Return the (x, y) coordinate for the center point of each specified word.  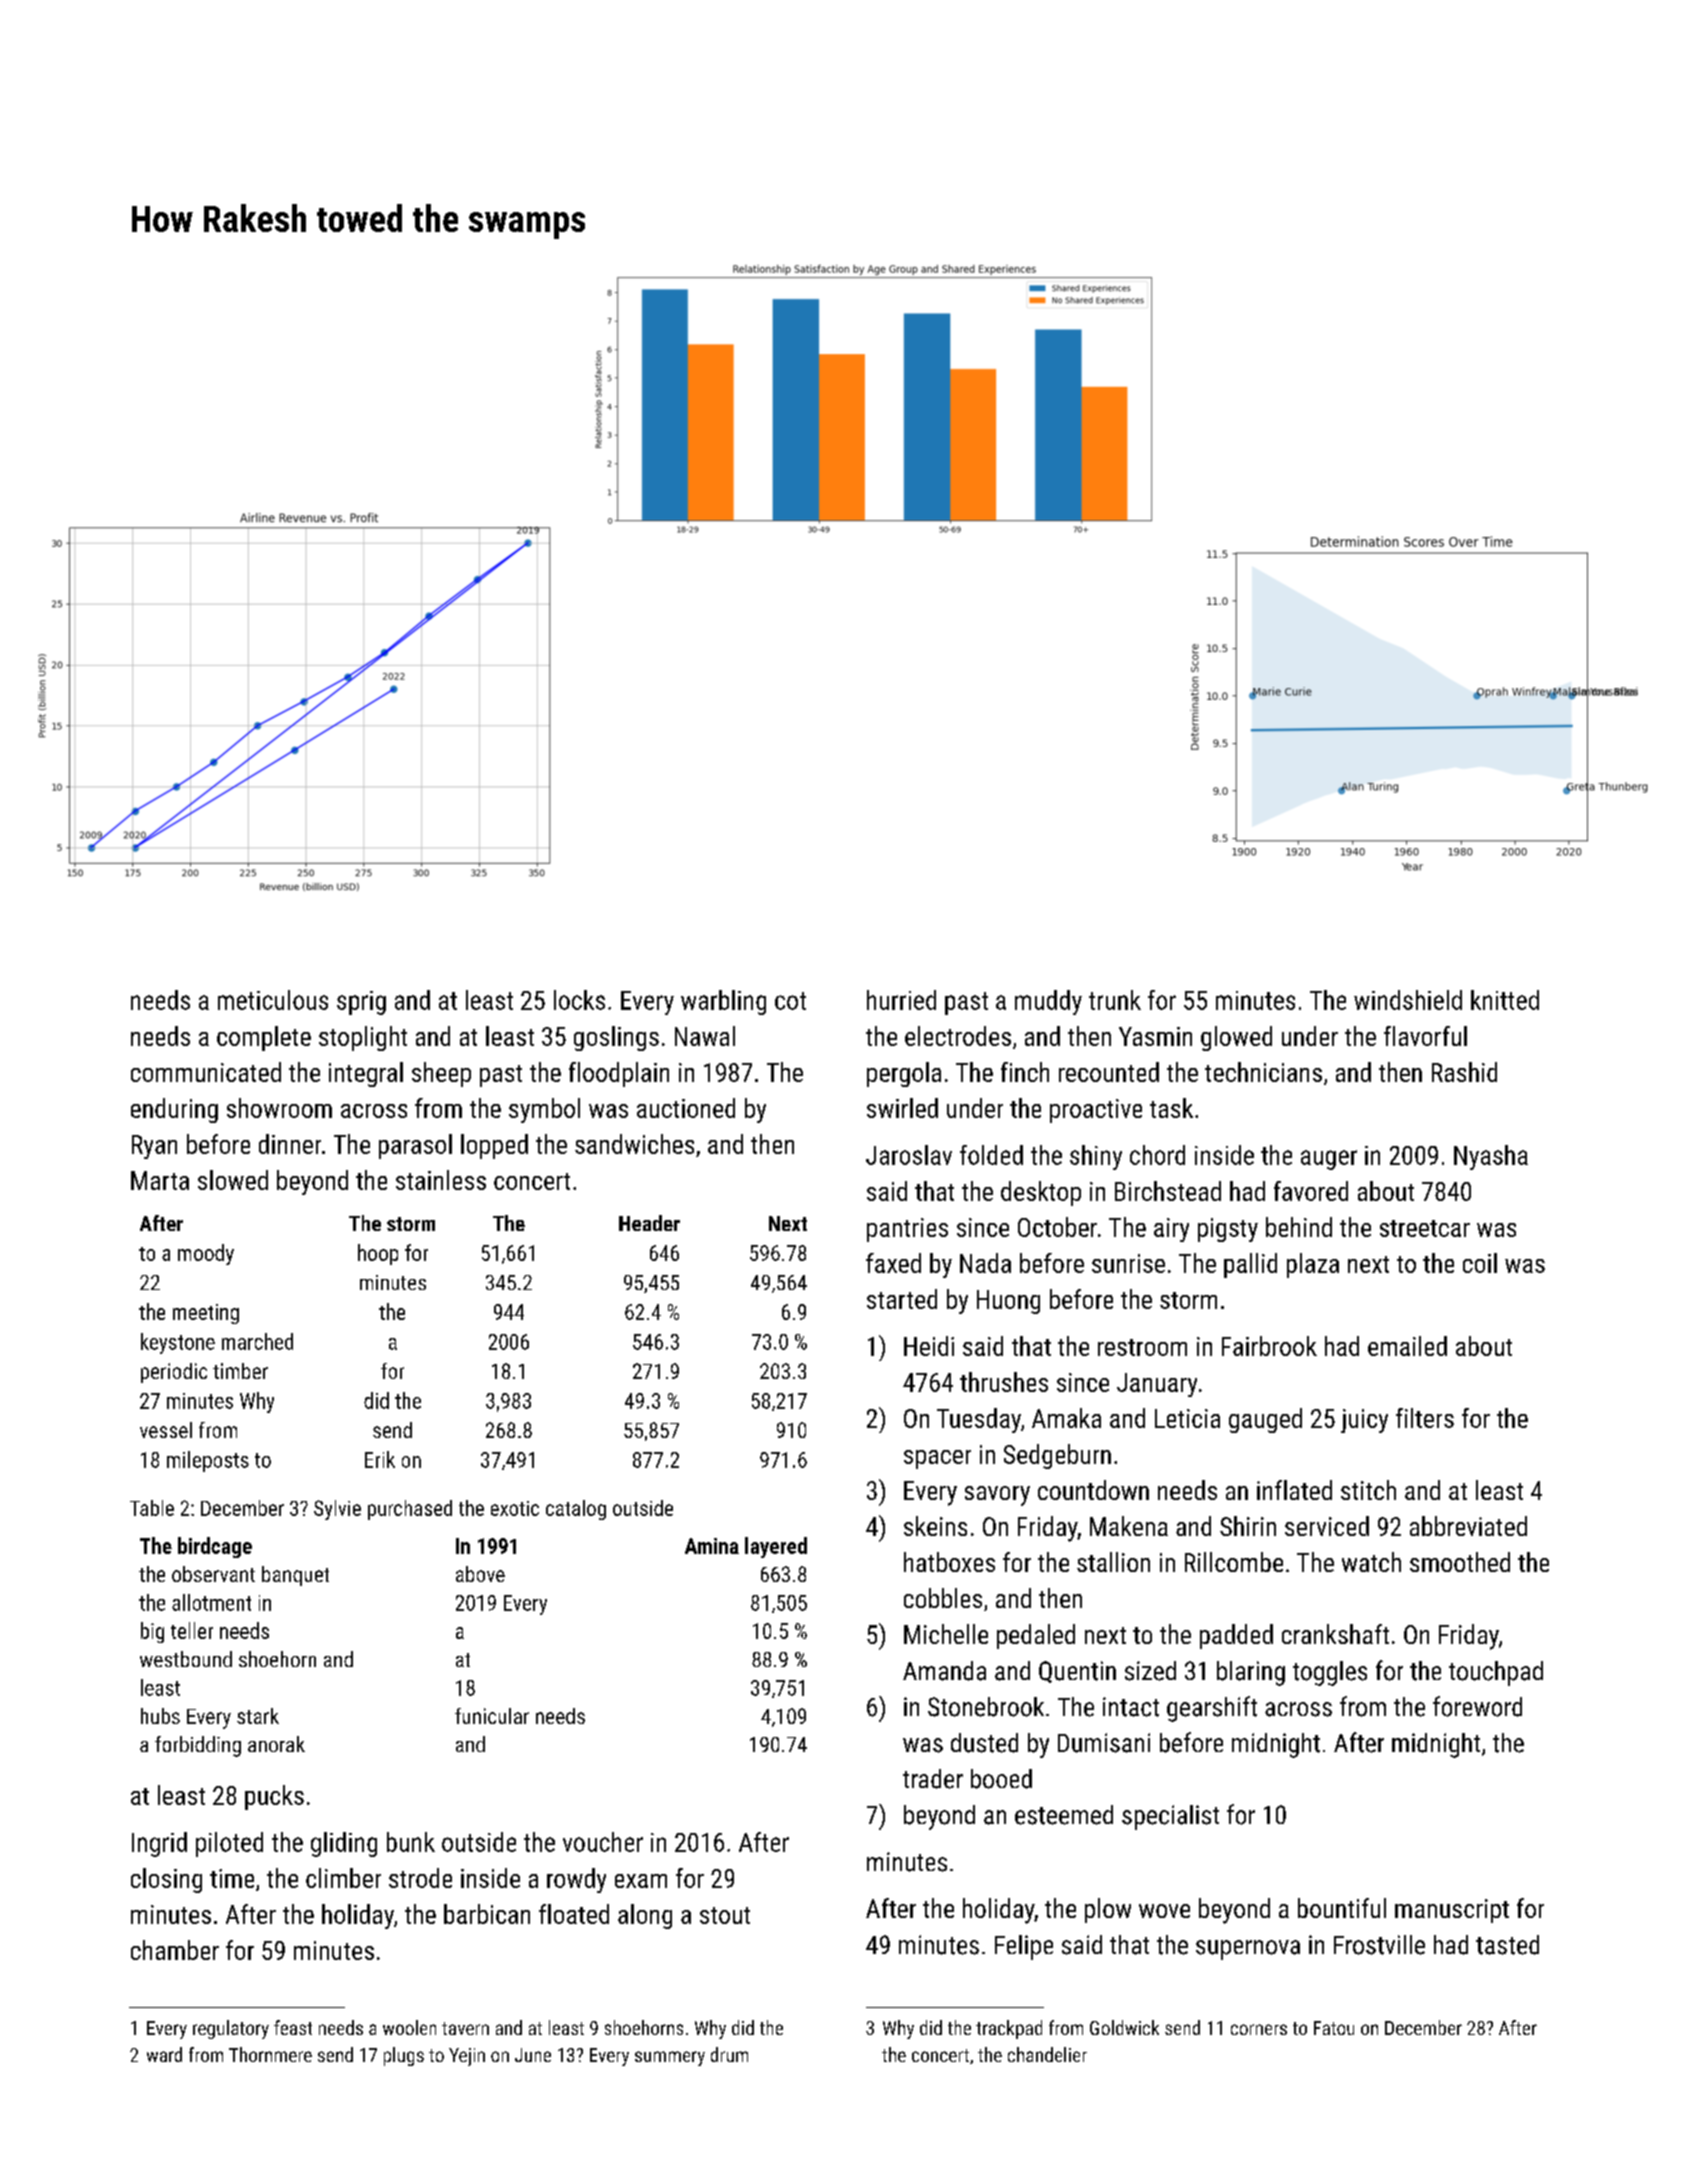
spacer (937, 1459)
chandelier (1047, 2054)
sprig (361, 1003)
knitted (1505, 1000)
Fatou (1334, 2028)
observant (213, 1574)
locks (579, 1000)
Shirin (1248, 1526)
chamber (175, 1950)
